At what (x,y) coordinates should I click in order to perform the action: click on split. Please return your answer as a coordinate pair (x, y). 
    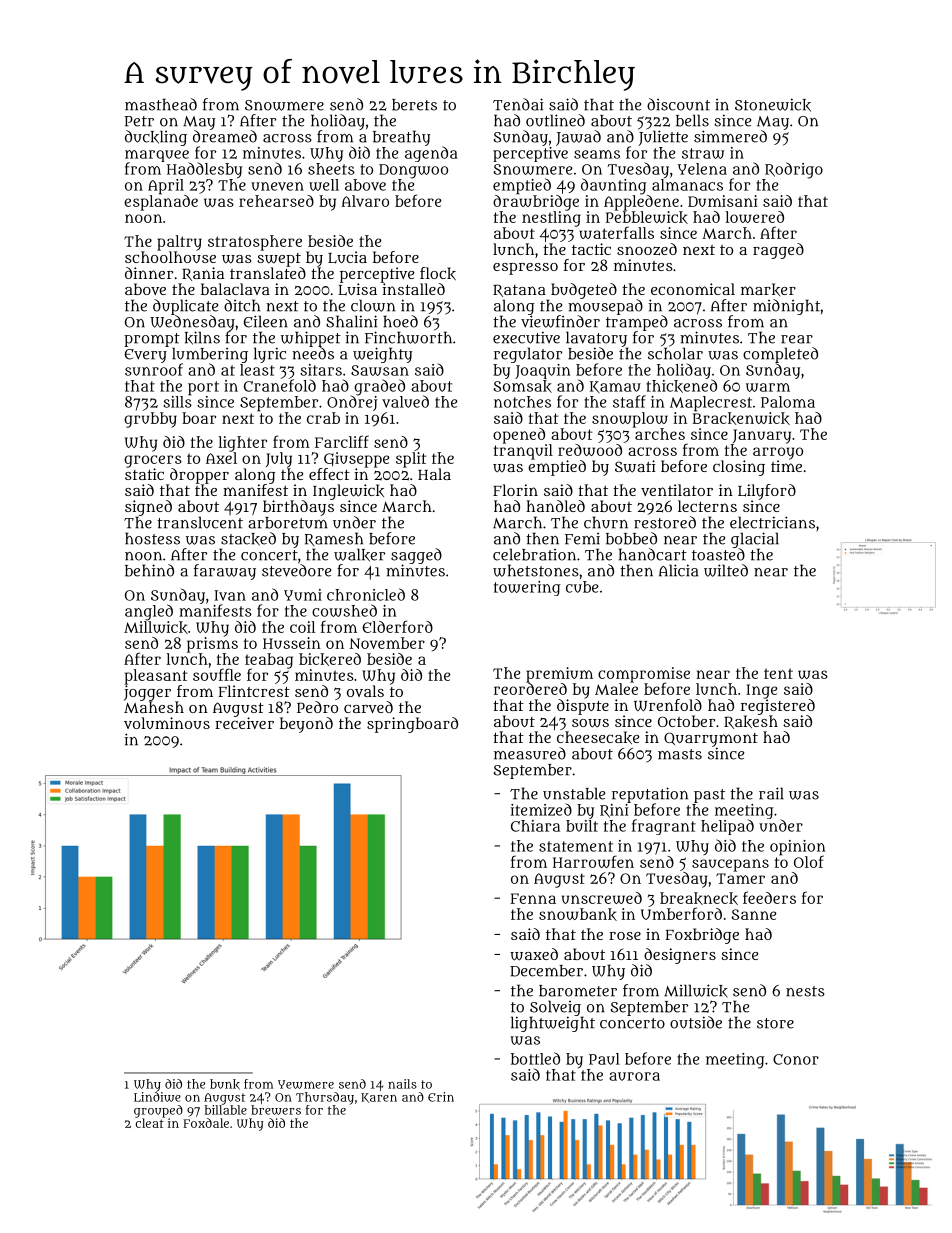
    Looking at the image, I should click on (411, 460).
